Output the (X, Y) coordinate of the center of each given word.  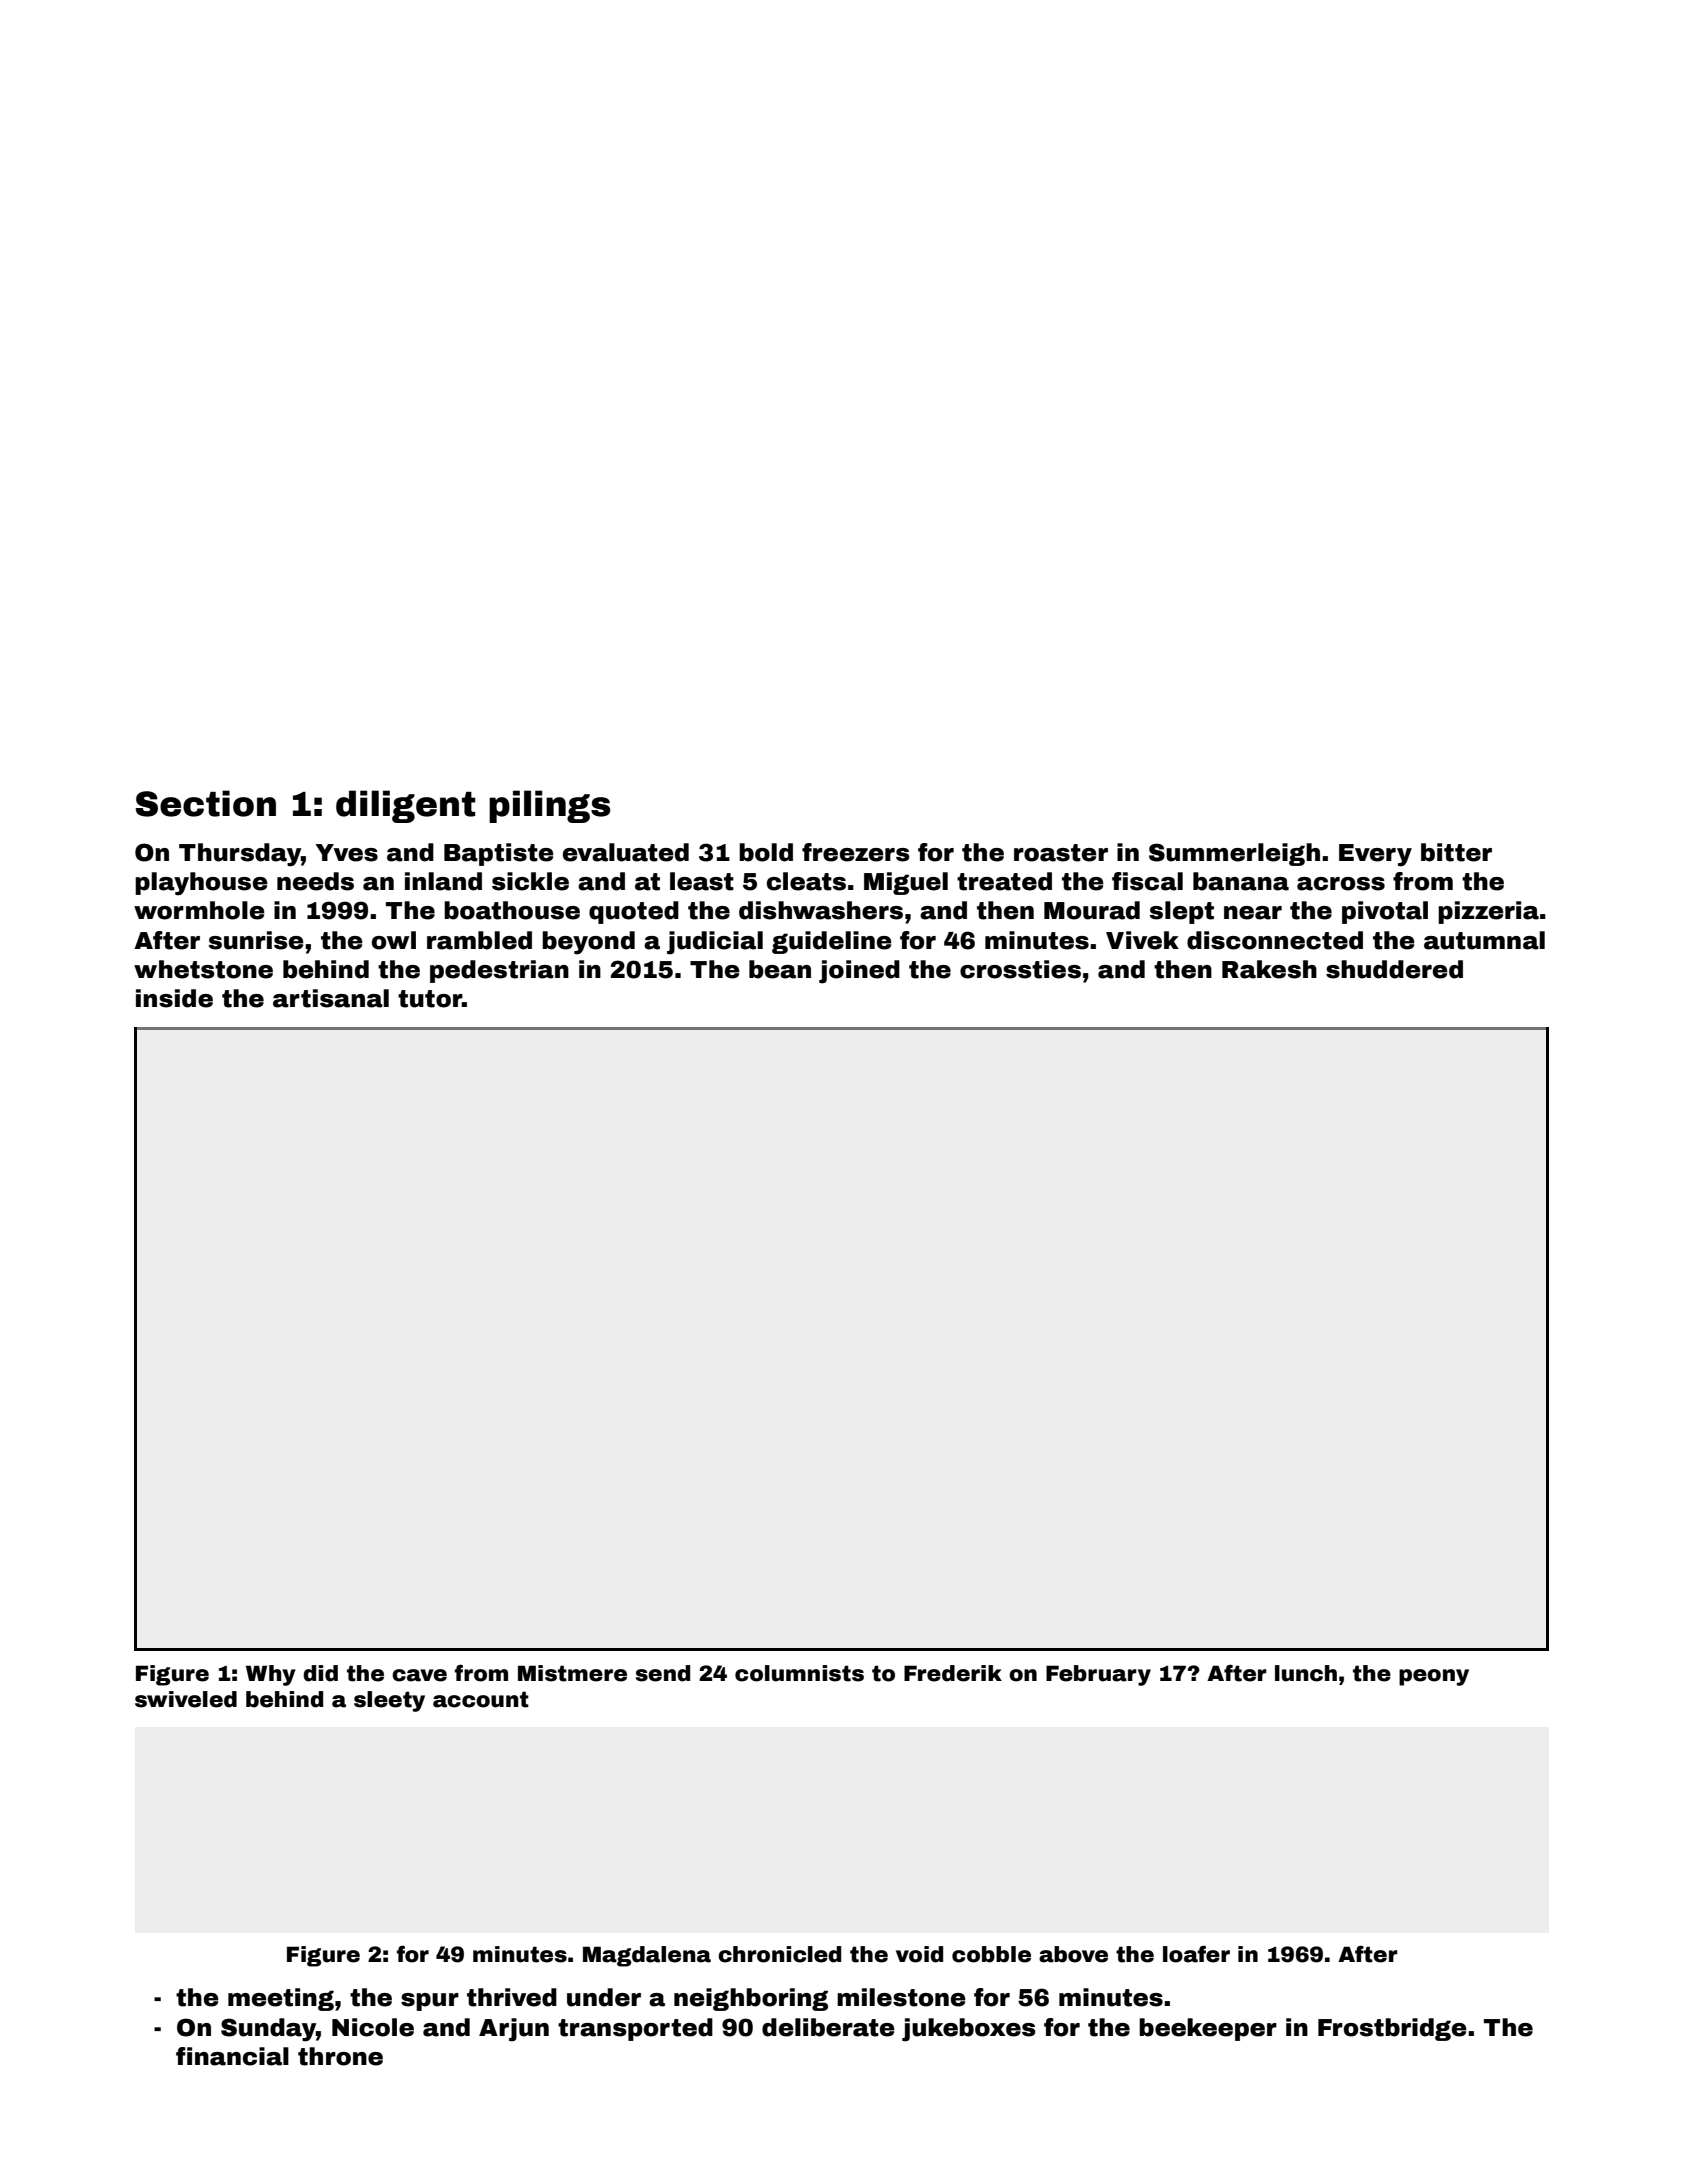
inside (174, 998)
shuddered (1394, 969)
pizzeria (1488, 912)
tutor (430, 999)
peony (1434, 1677)
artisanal (331, 998)
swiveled (186, 1699)
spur (430, 2002)
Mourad (1092, 910)
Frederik (953, 1673)
